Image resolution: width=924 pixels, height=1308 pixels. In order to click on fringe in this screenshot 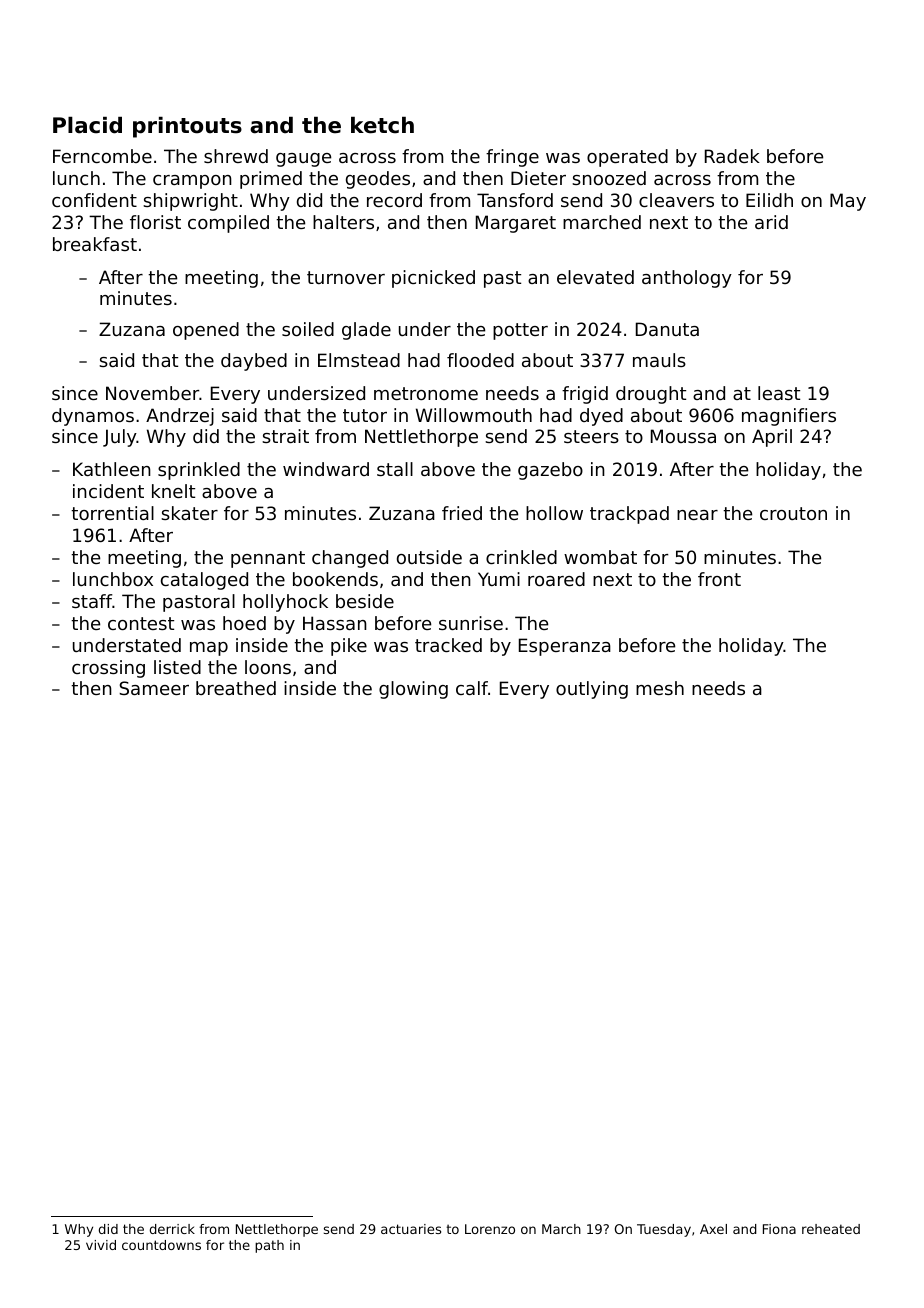, I will do `click(512, 158)`.
